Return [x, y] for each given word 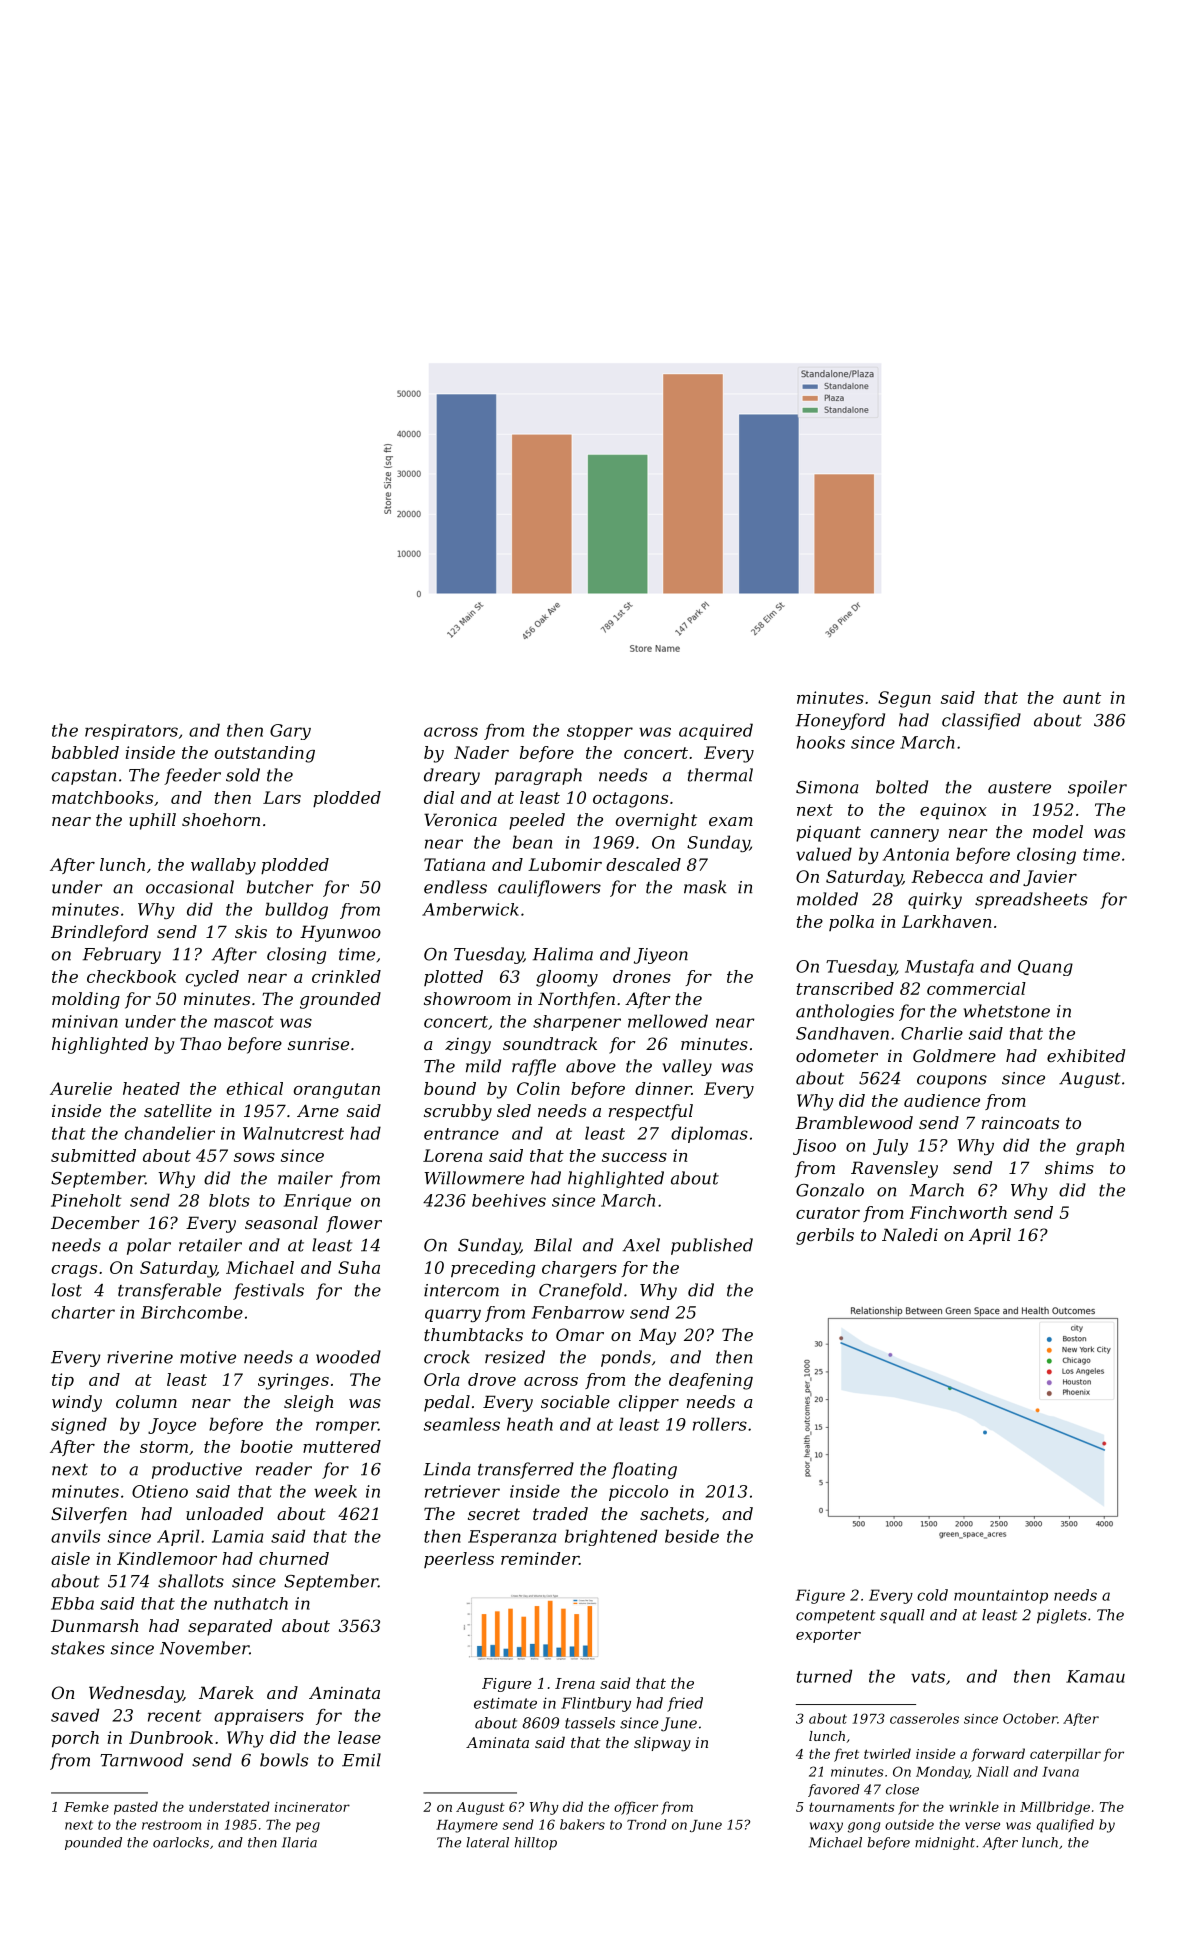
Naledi [910, 1234]
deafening [711, 1381]
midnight [945, 1843]
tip [63, 1381]
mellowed [668, 1021]
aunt [1082, 698]
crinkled [346, 976]
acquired [716, 731]
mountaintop [1001, 1596]
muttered [342, 1446]
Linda [446, 1469]
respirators [131, 732]
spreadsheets [1031, 900]
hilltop [536, 1843]
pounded [93, 1843]
